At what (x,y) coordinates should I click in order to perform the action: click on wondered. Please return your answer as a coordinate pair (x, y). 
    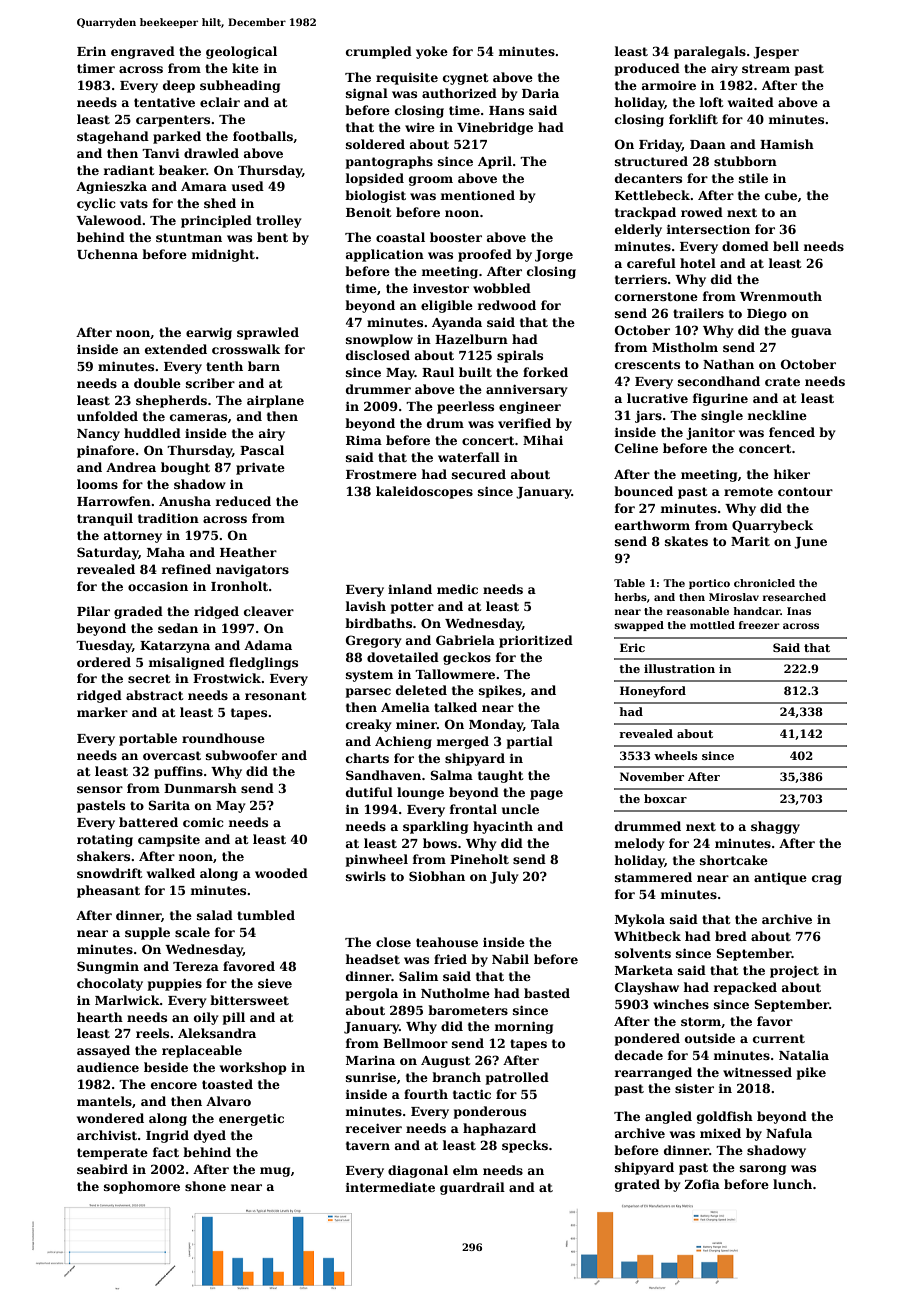
    Looking at the image, I should click on (110, 1118).
